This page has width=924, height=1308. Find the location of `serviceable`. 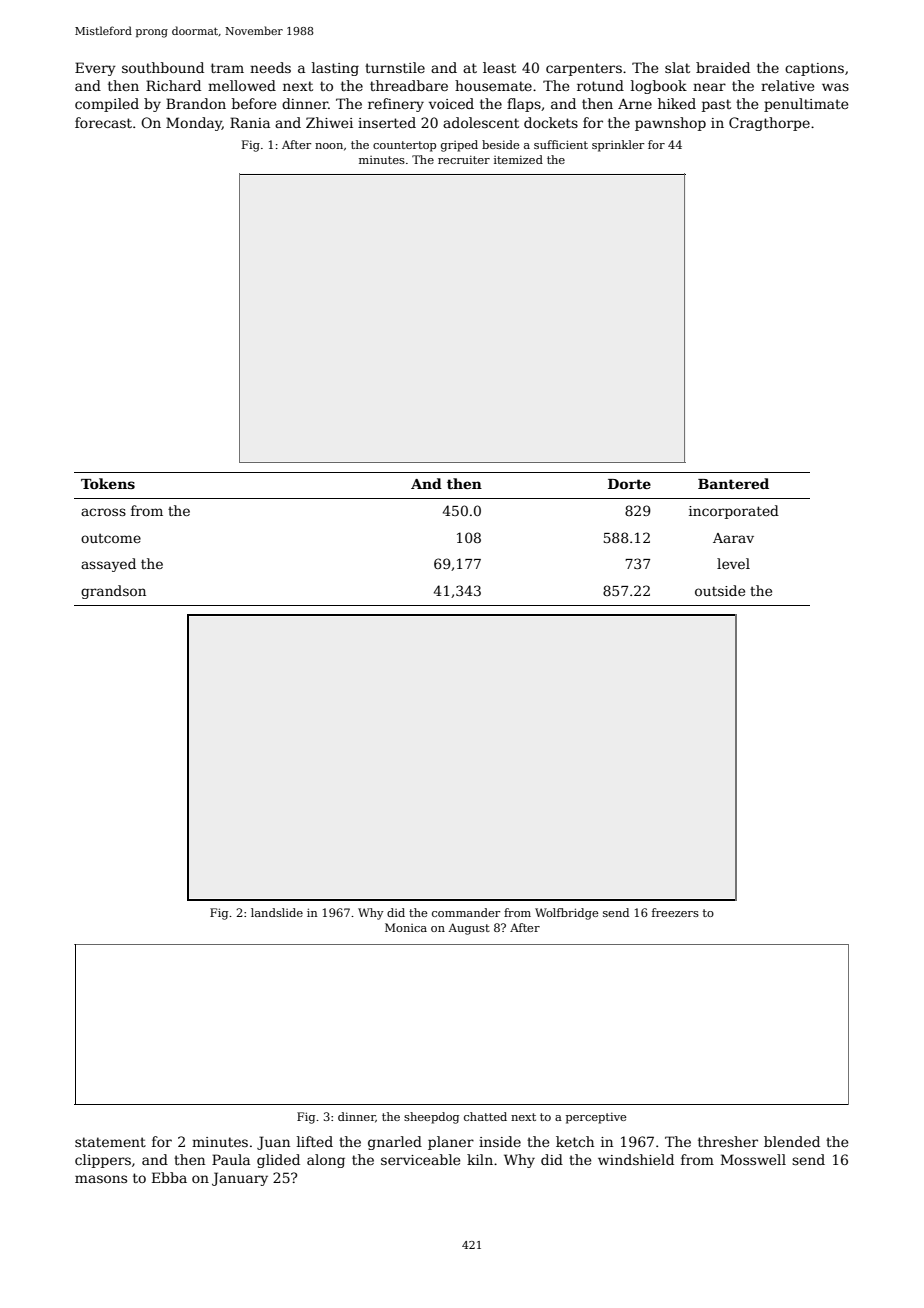

serviceable is located at coordinates (420, 1159).
